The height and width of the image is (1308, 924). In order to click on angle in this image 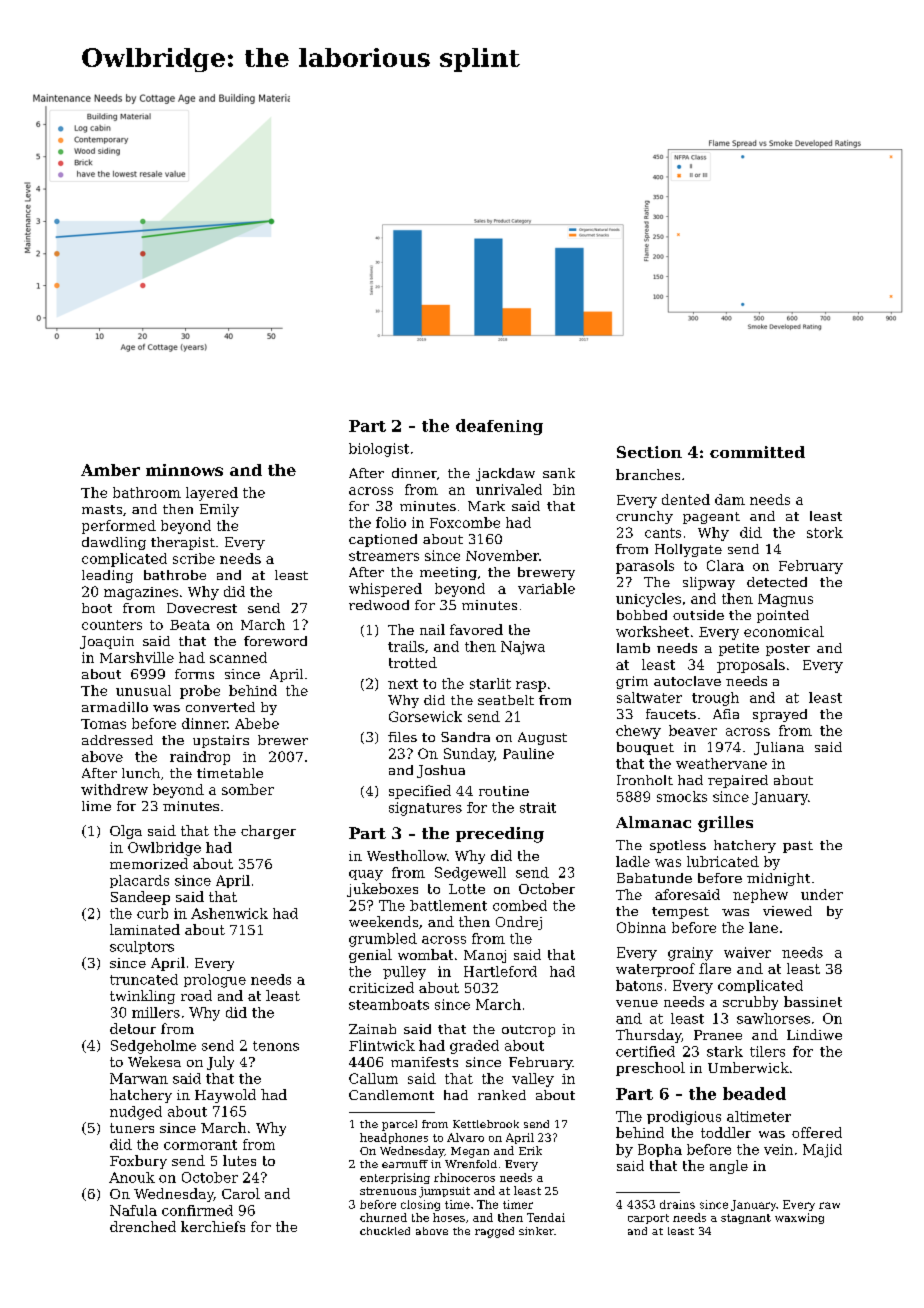, I will do `click(729, 1167)`.
